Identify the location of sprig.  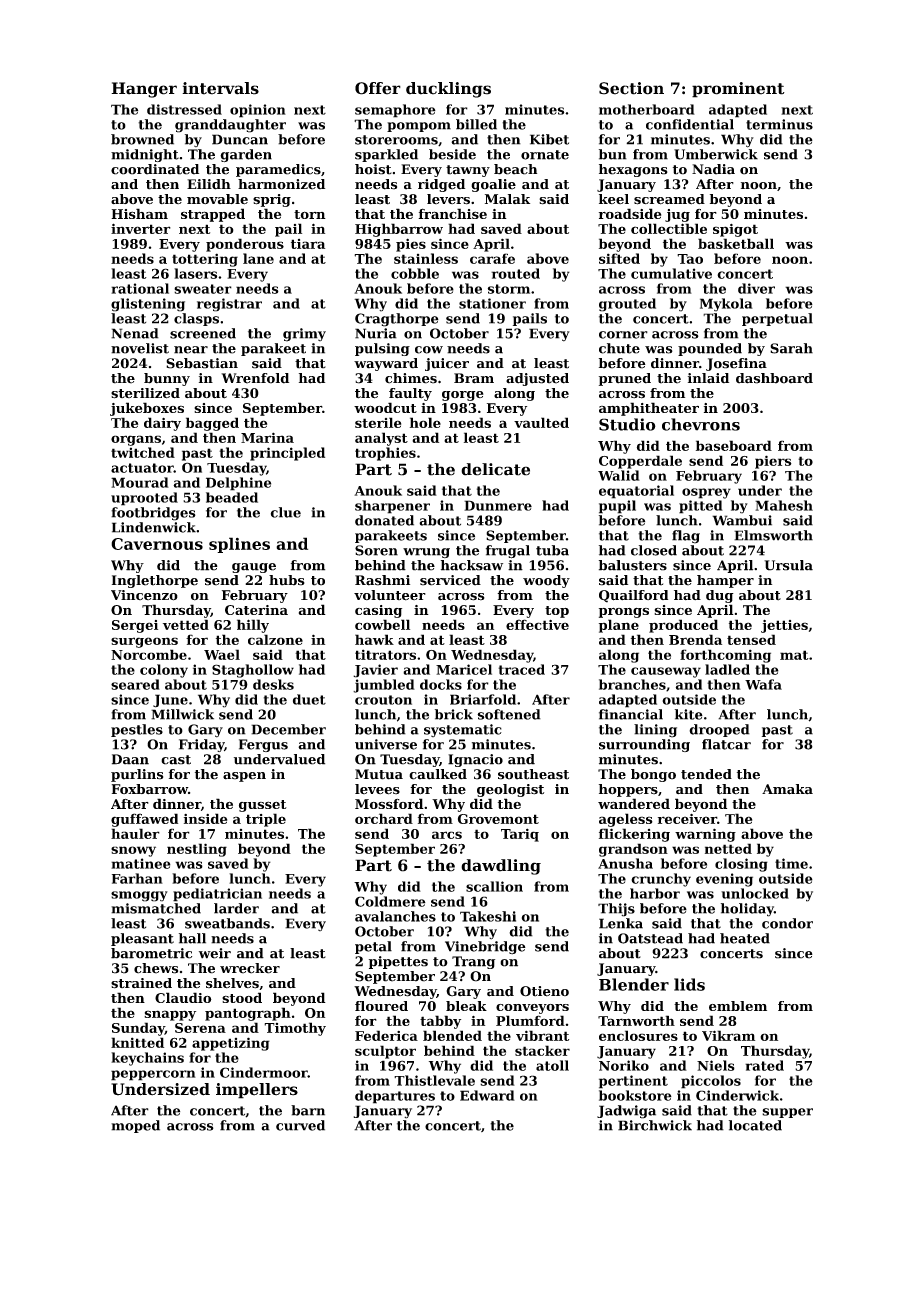
(272, 200).
